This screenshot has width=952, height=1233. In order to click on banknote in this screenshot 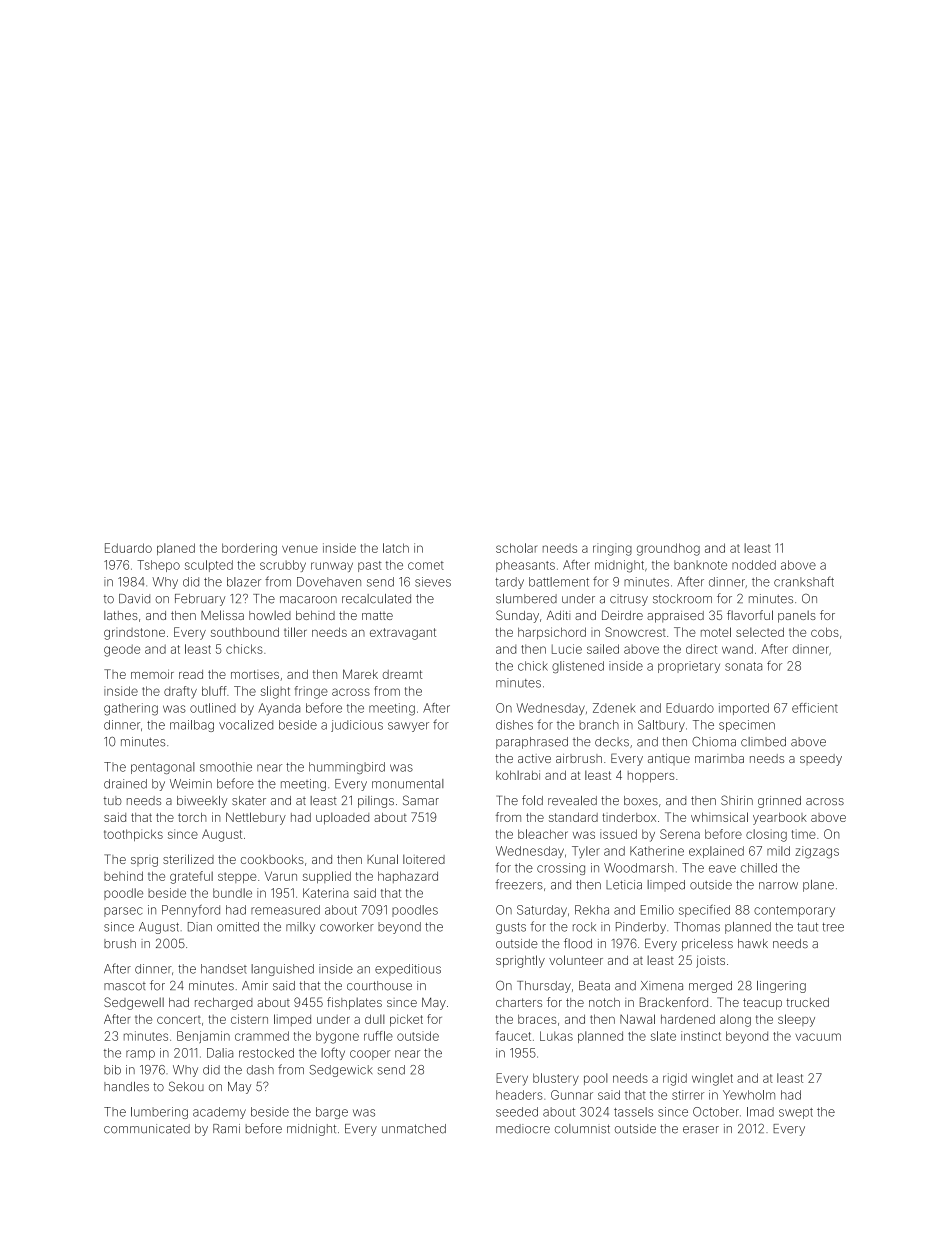, I will do `click(700, 565)`.
